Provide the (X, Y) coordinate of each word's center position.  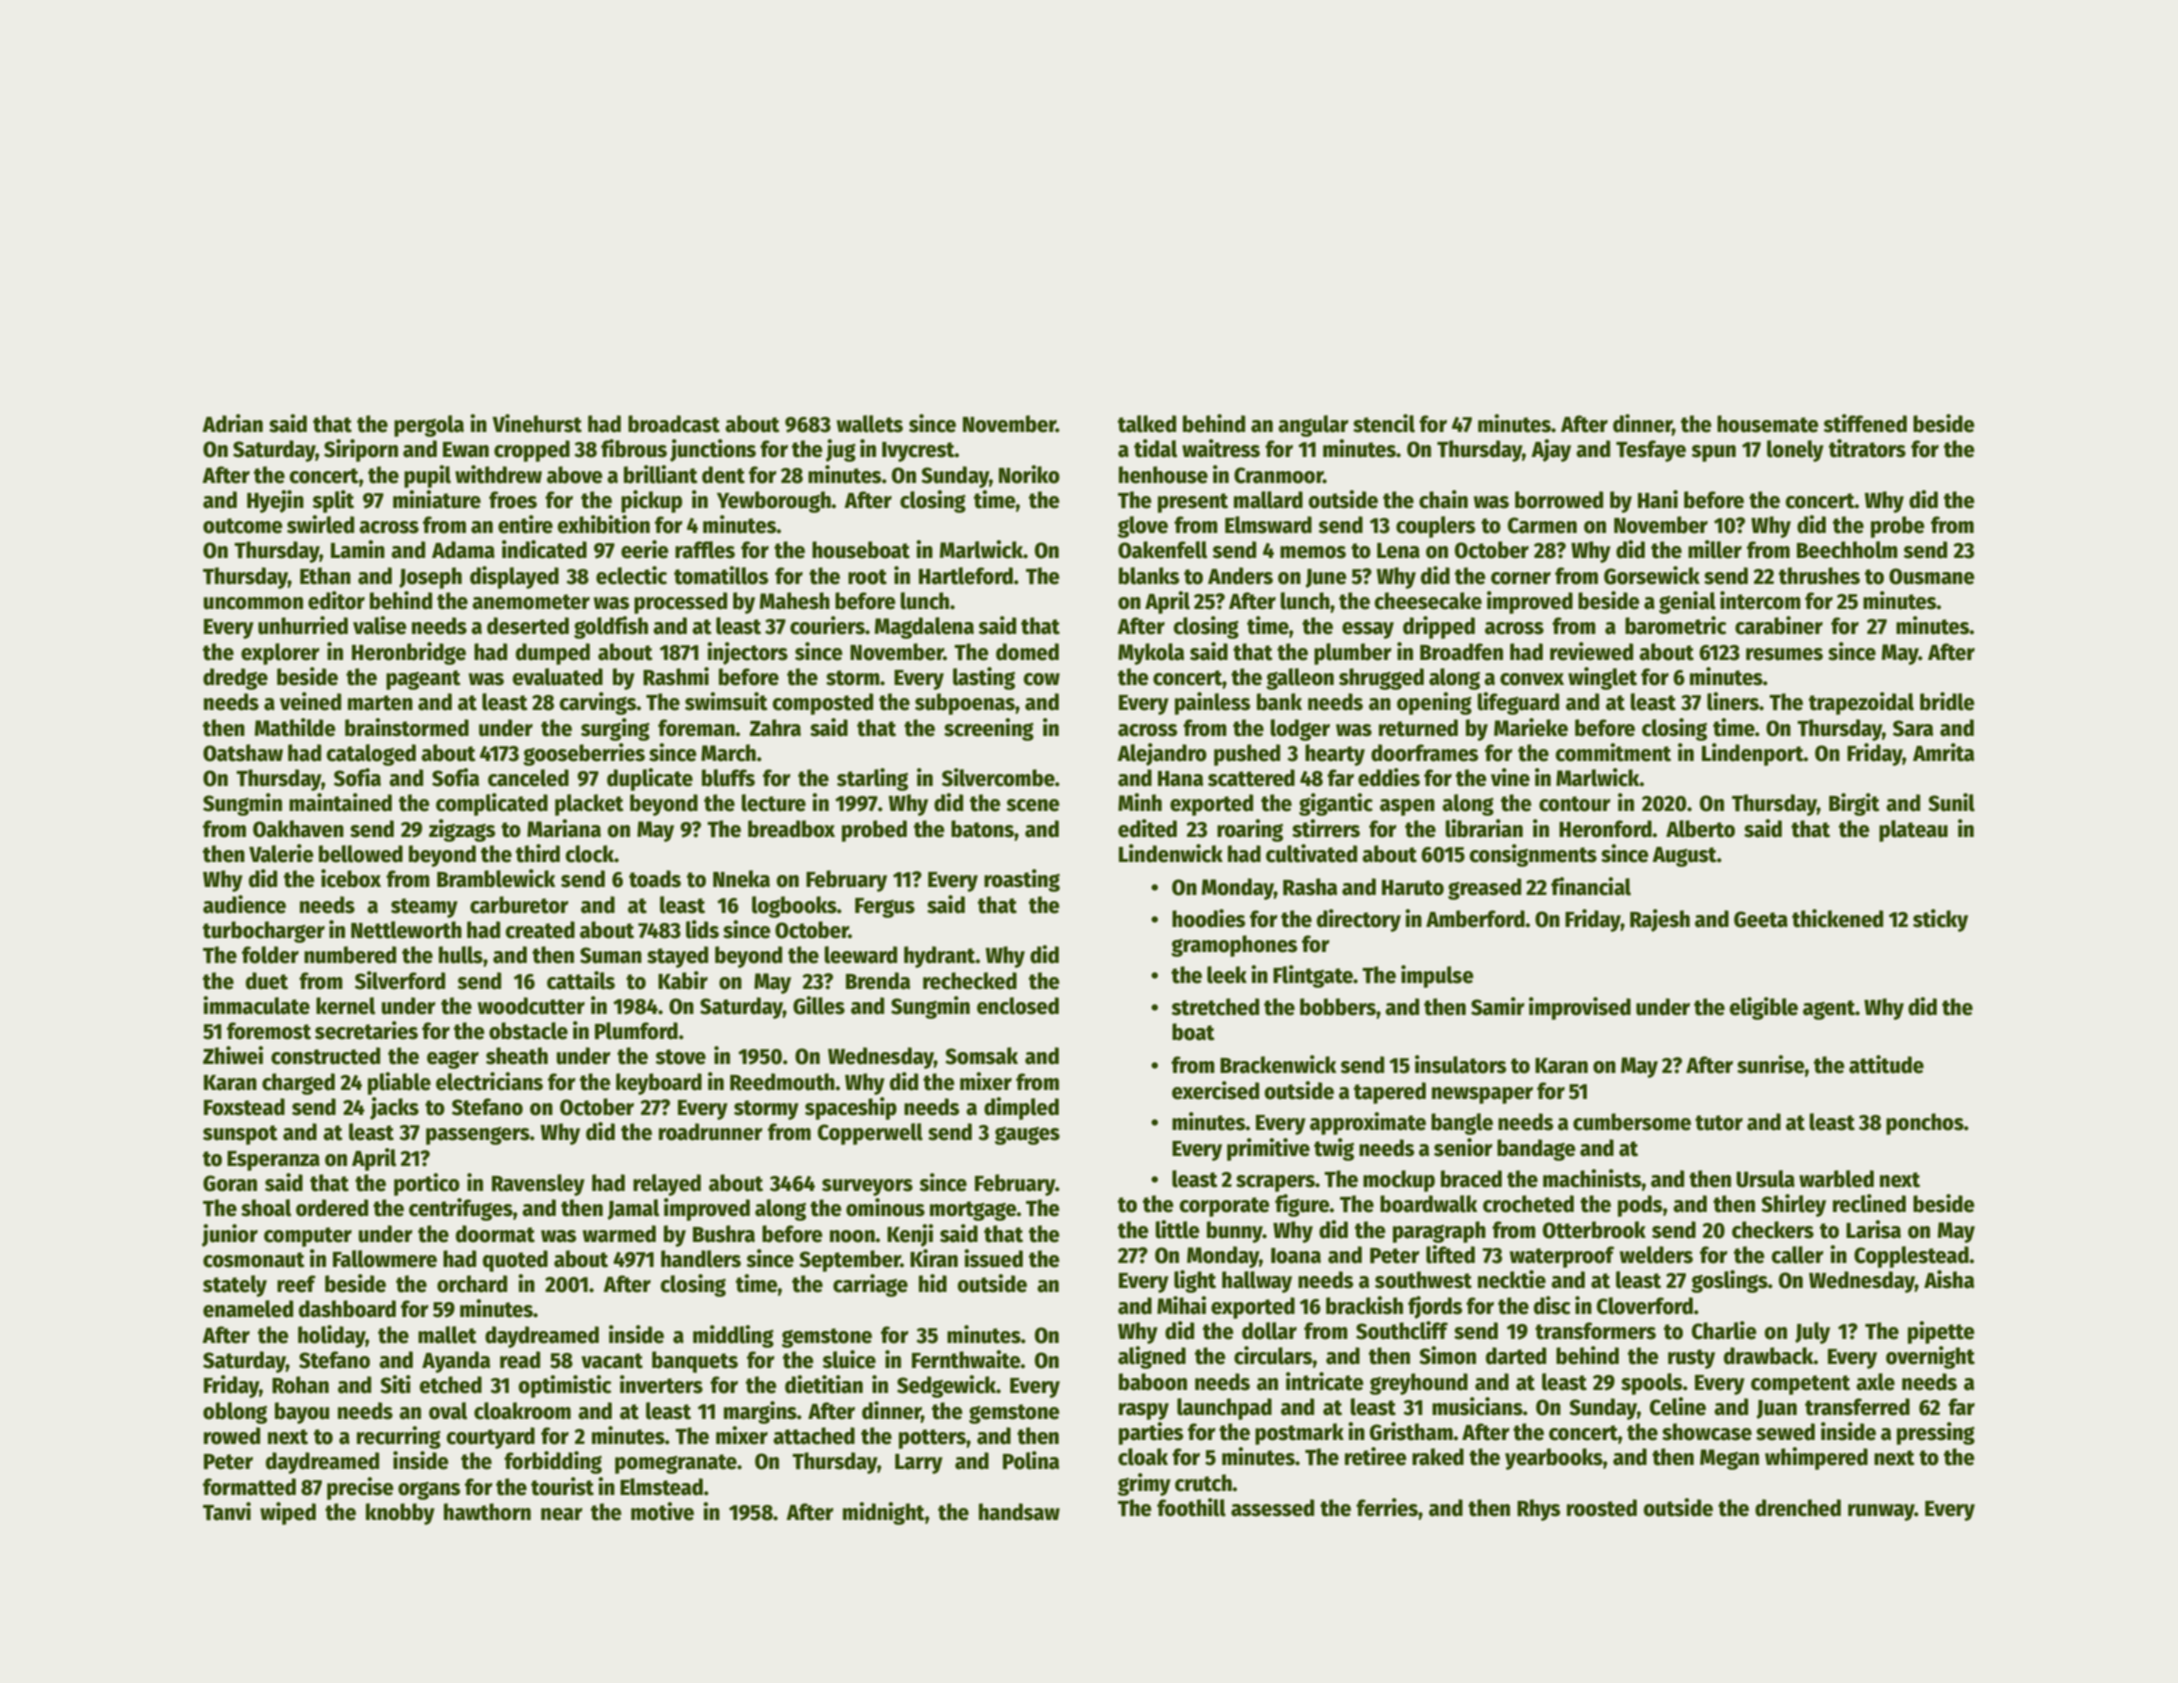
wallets (870, 424)
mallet (447, 1335)
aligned (1152, 1357)
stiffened (1865, 423)
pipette (1941, 1332)
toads (655, 879)
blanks (1149, 576)
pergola (429, 426)
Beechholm (1847, 550)
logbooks (794, 907)
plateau (1913, 831)
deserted (528, 626)
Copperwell (870, 1134)
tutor (1719, 1123)
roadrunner (711, 1132)
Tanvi (227, 1511)
